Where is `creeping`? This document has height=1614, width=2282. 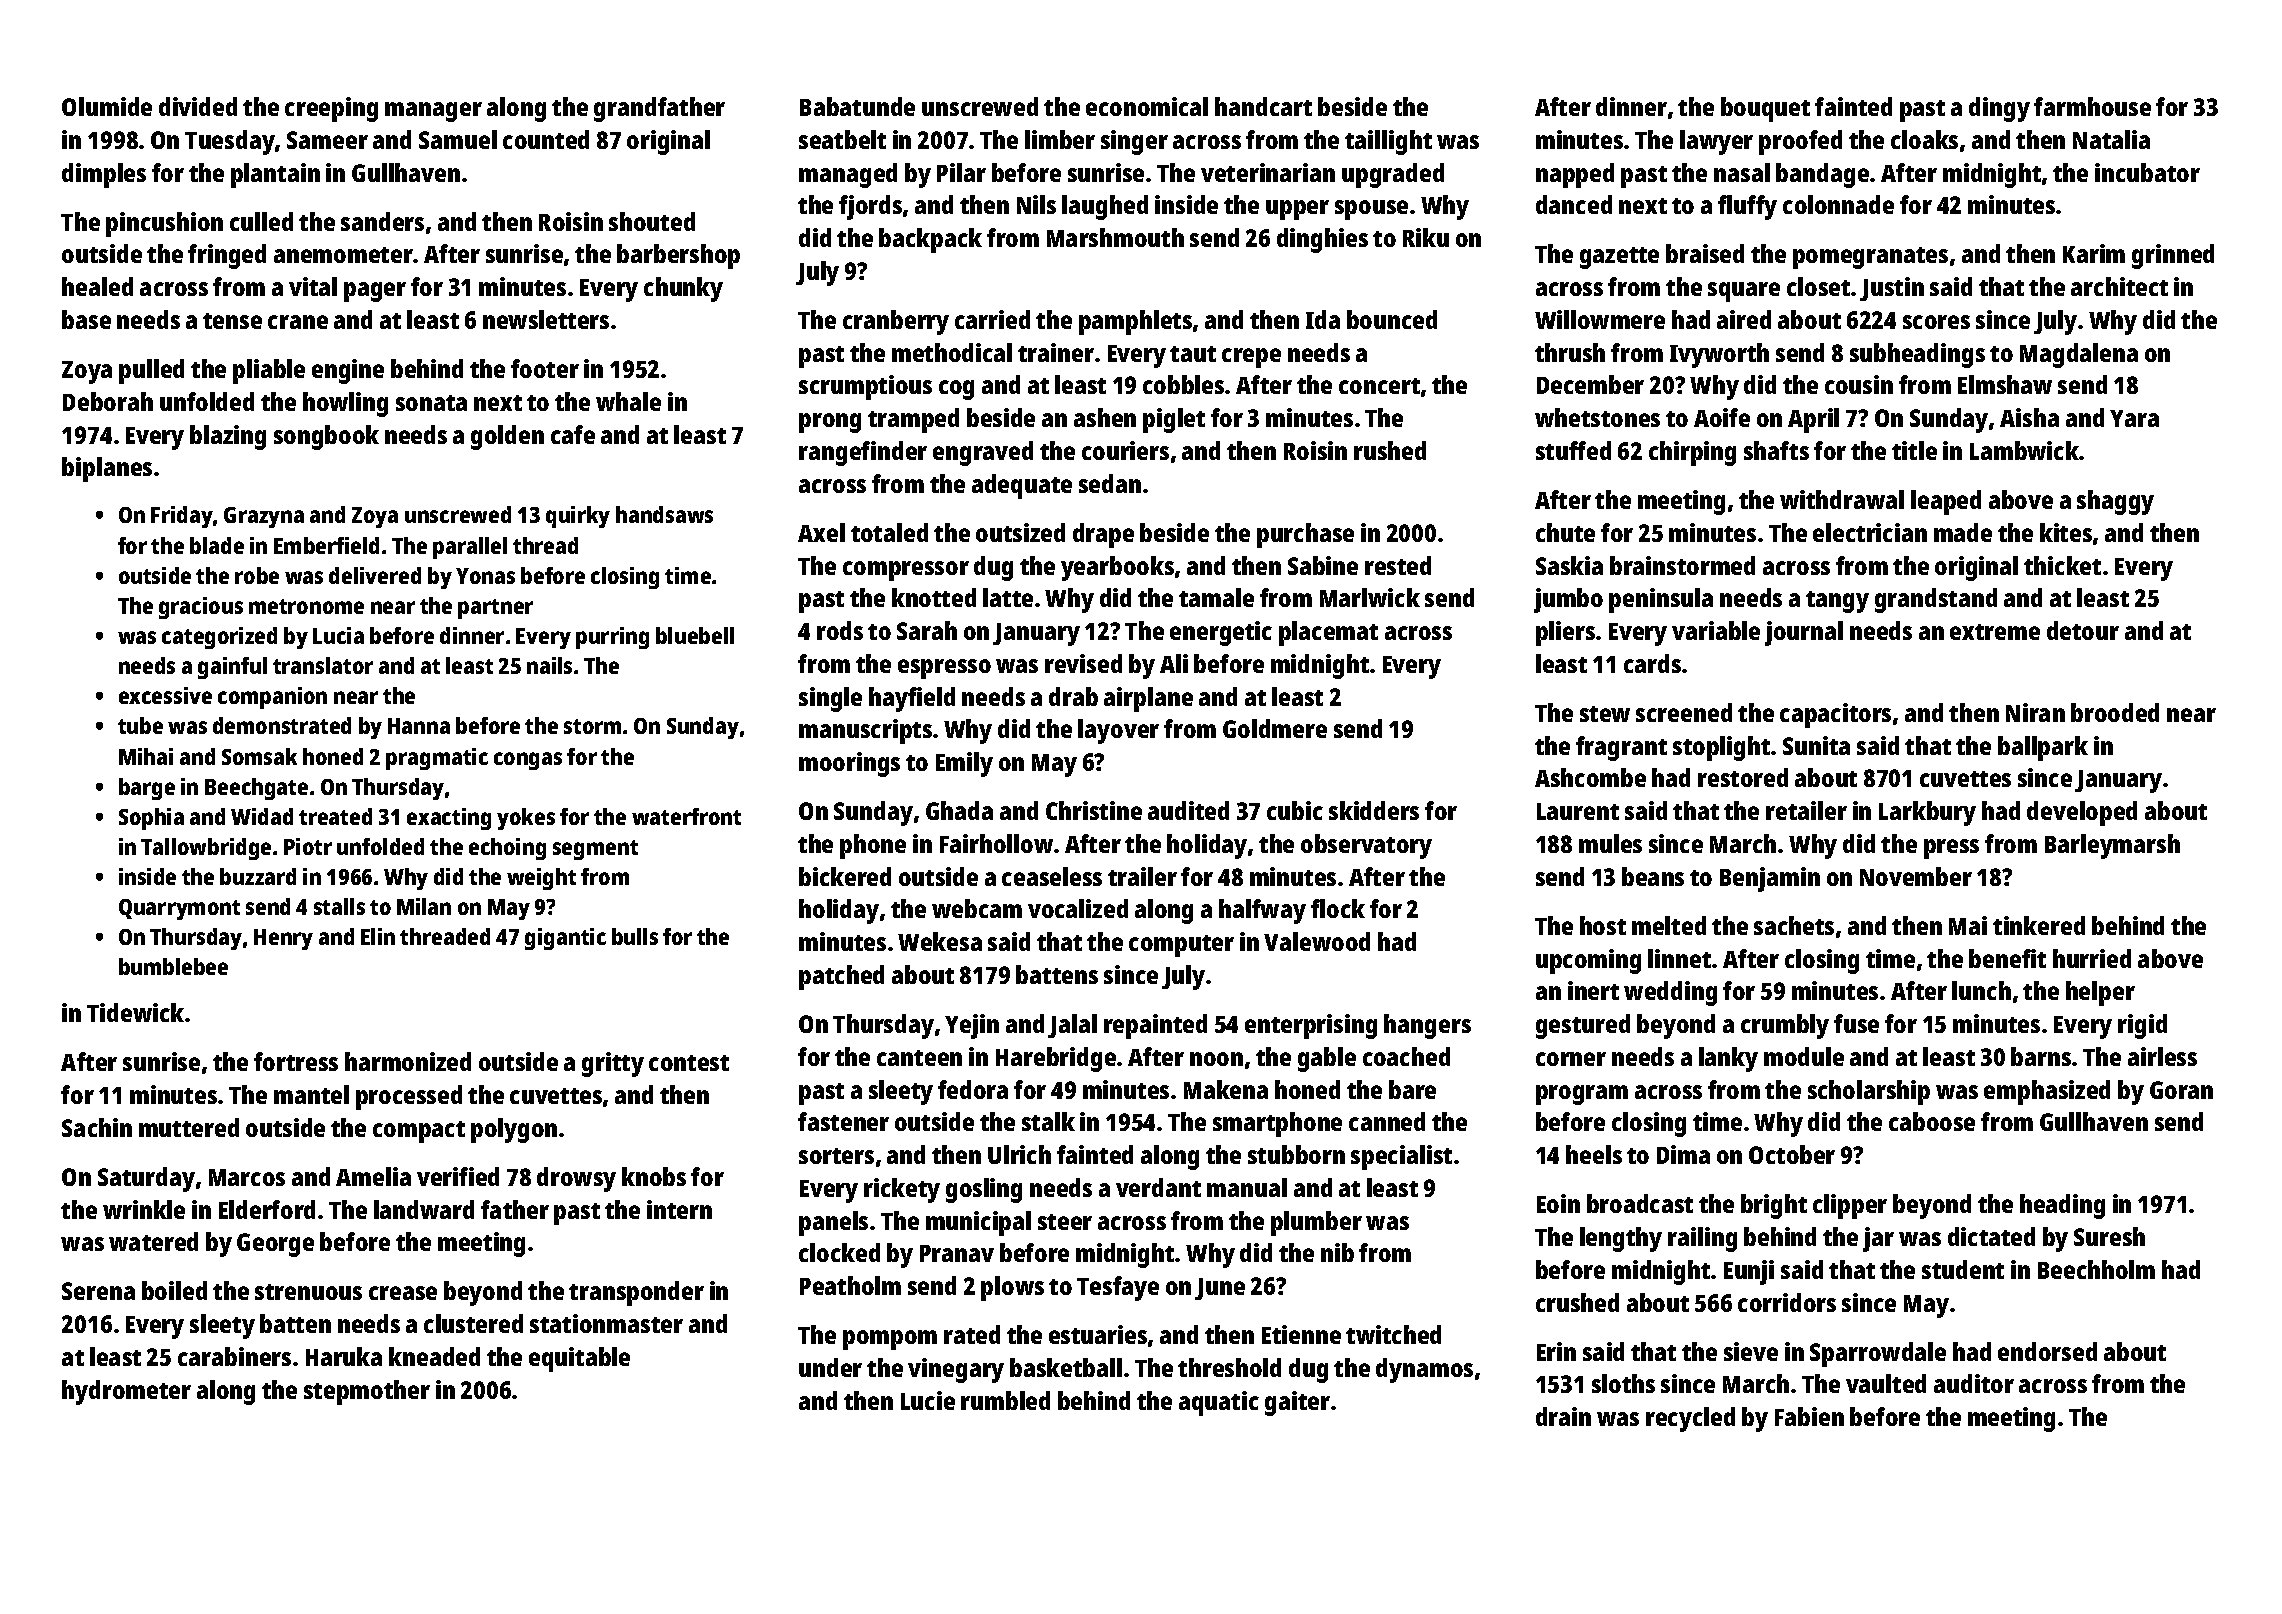
creeping is located at coordinates (331, 109).
